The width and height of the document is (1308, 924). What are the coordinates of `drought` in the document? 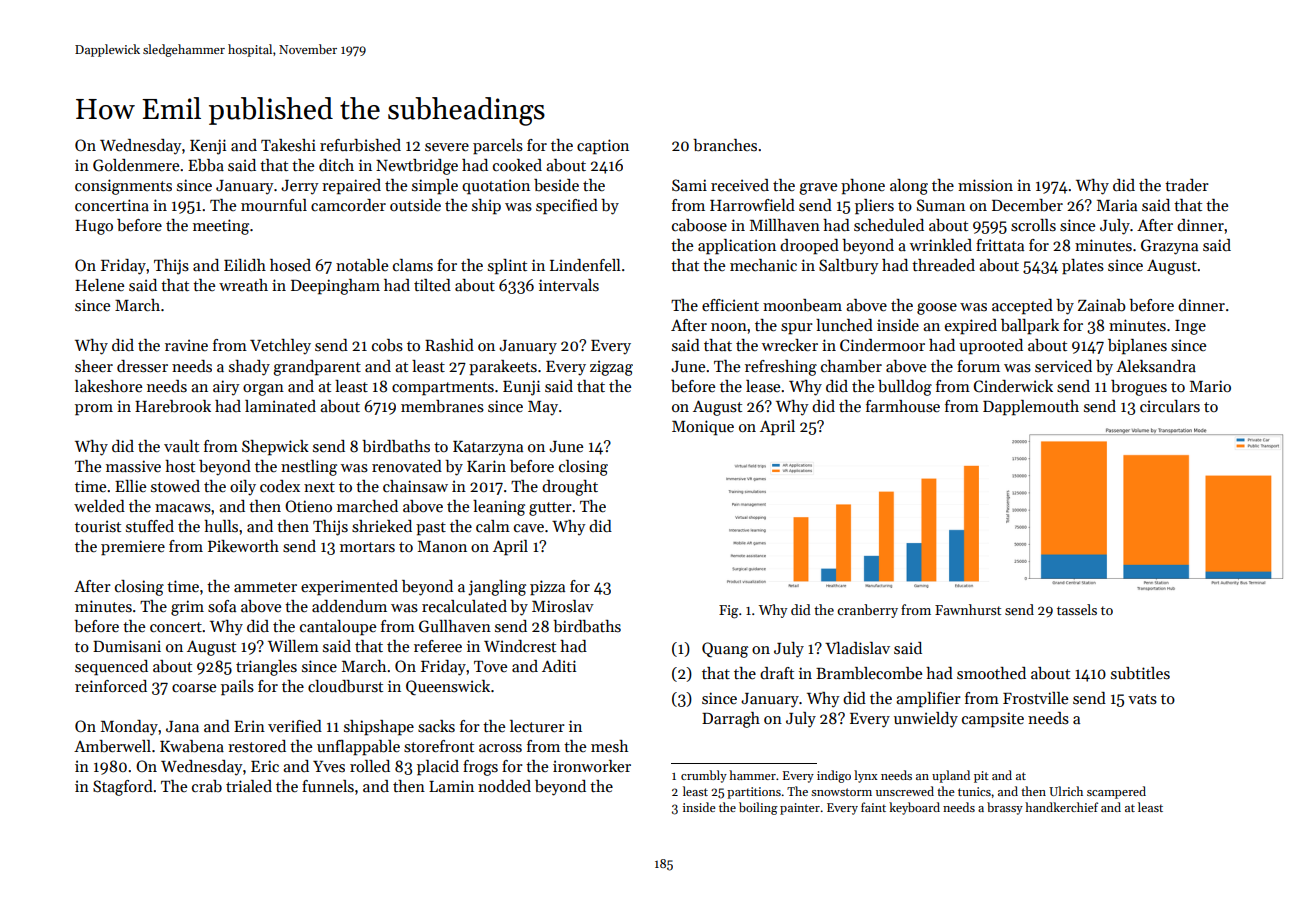 It's located at (570, 488).
